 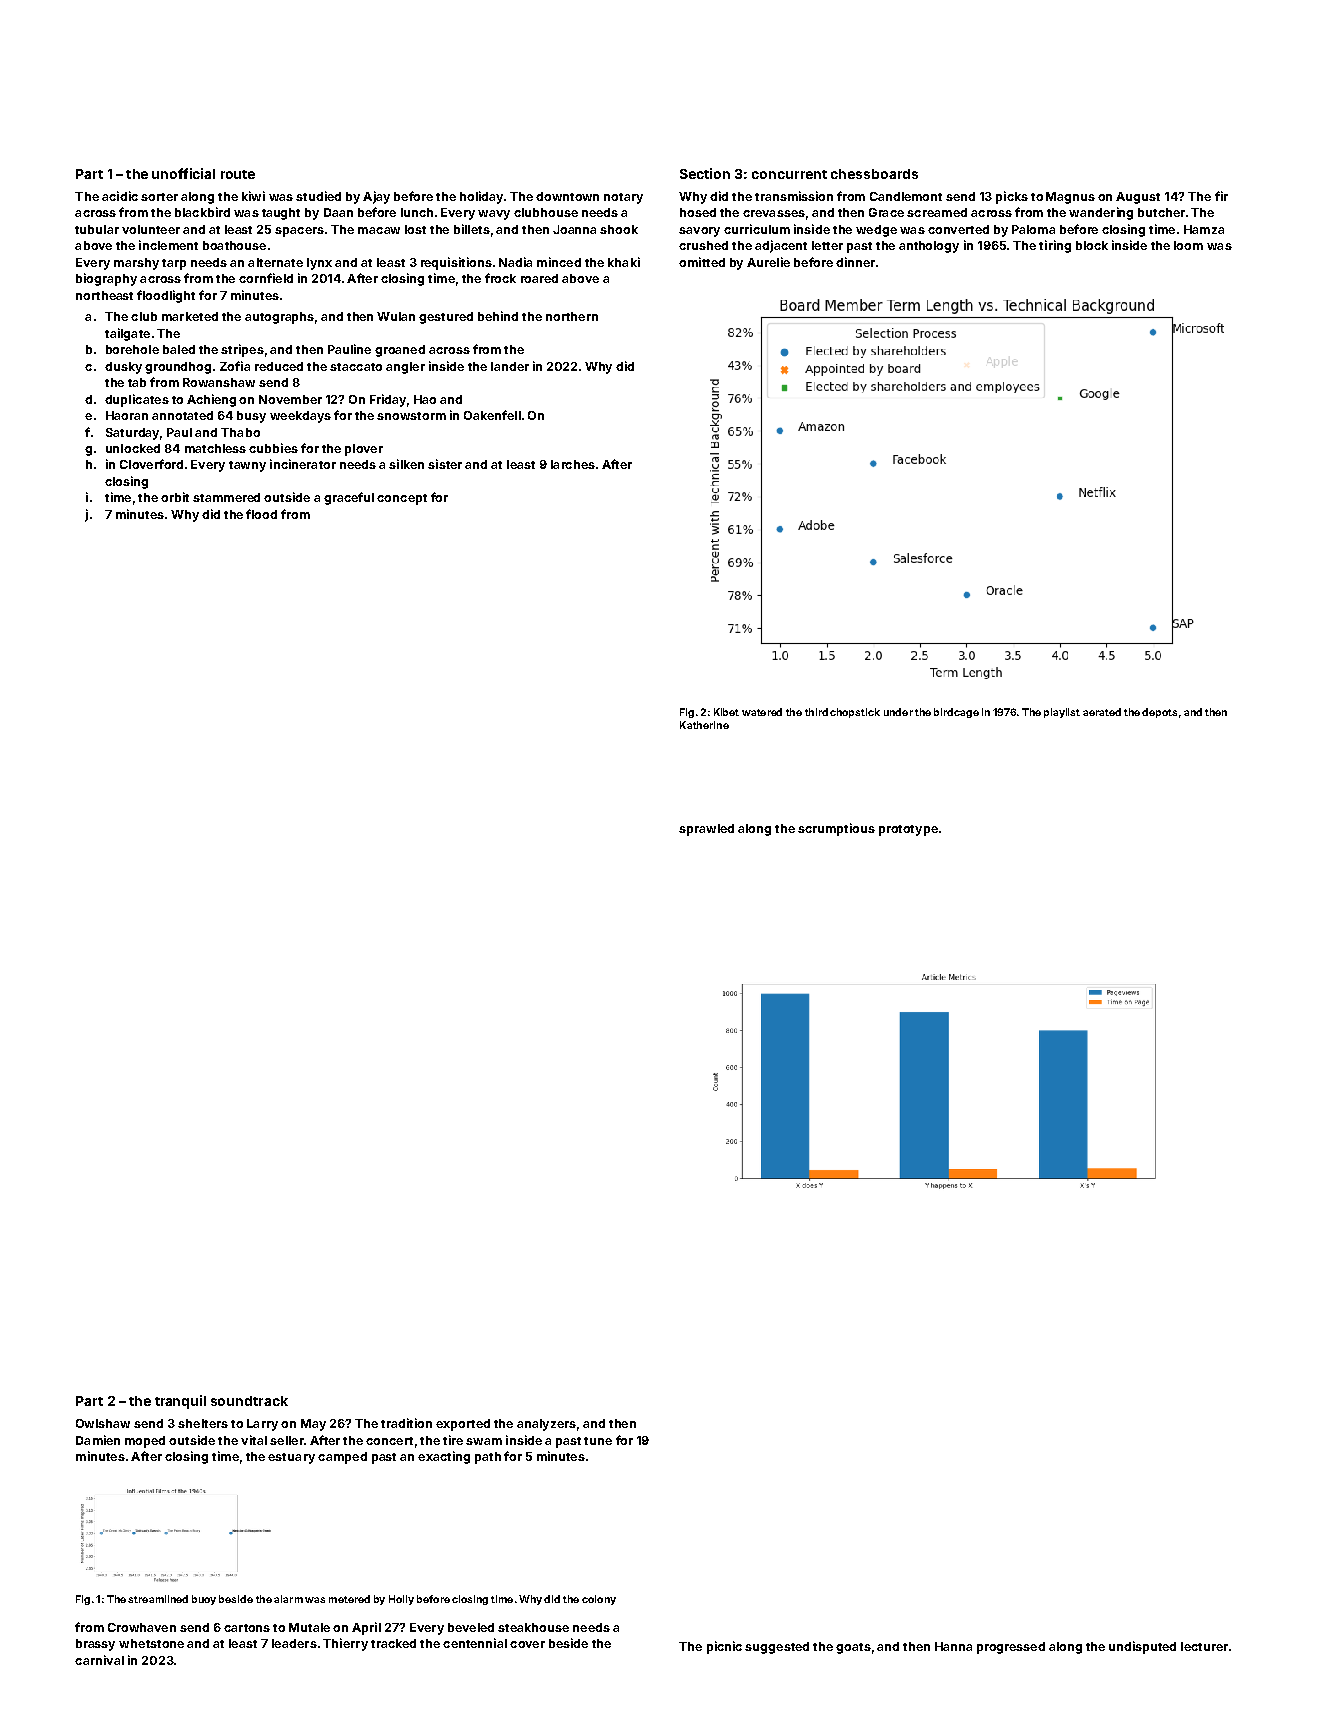 What do you see at coordinates (726, 712) in the screenshot?
I see `Kibet` at bounding box center [726, 712].
